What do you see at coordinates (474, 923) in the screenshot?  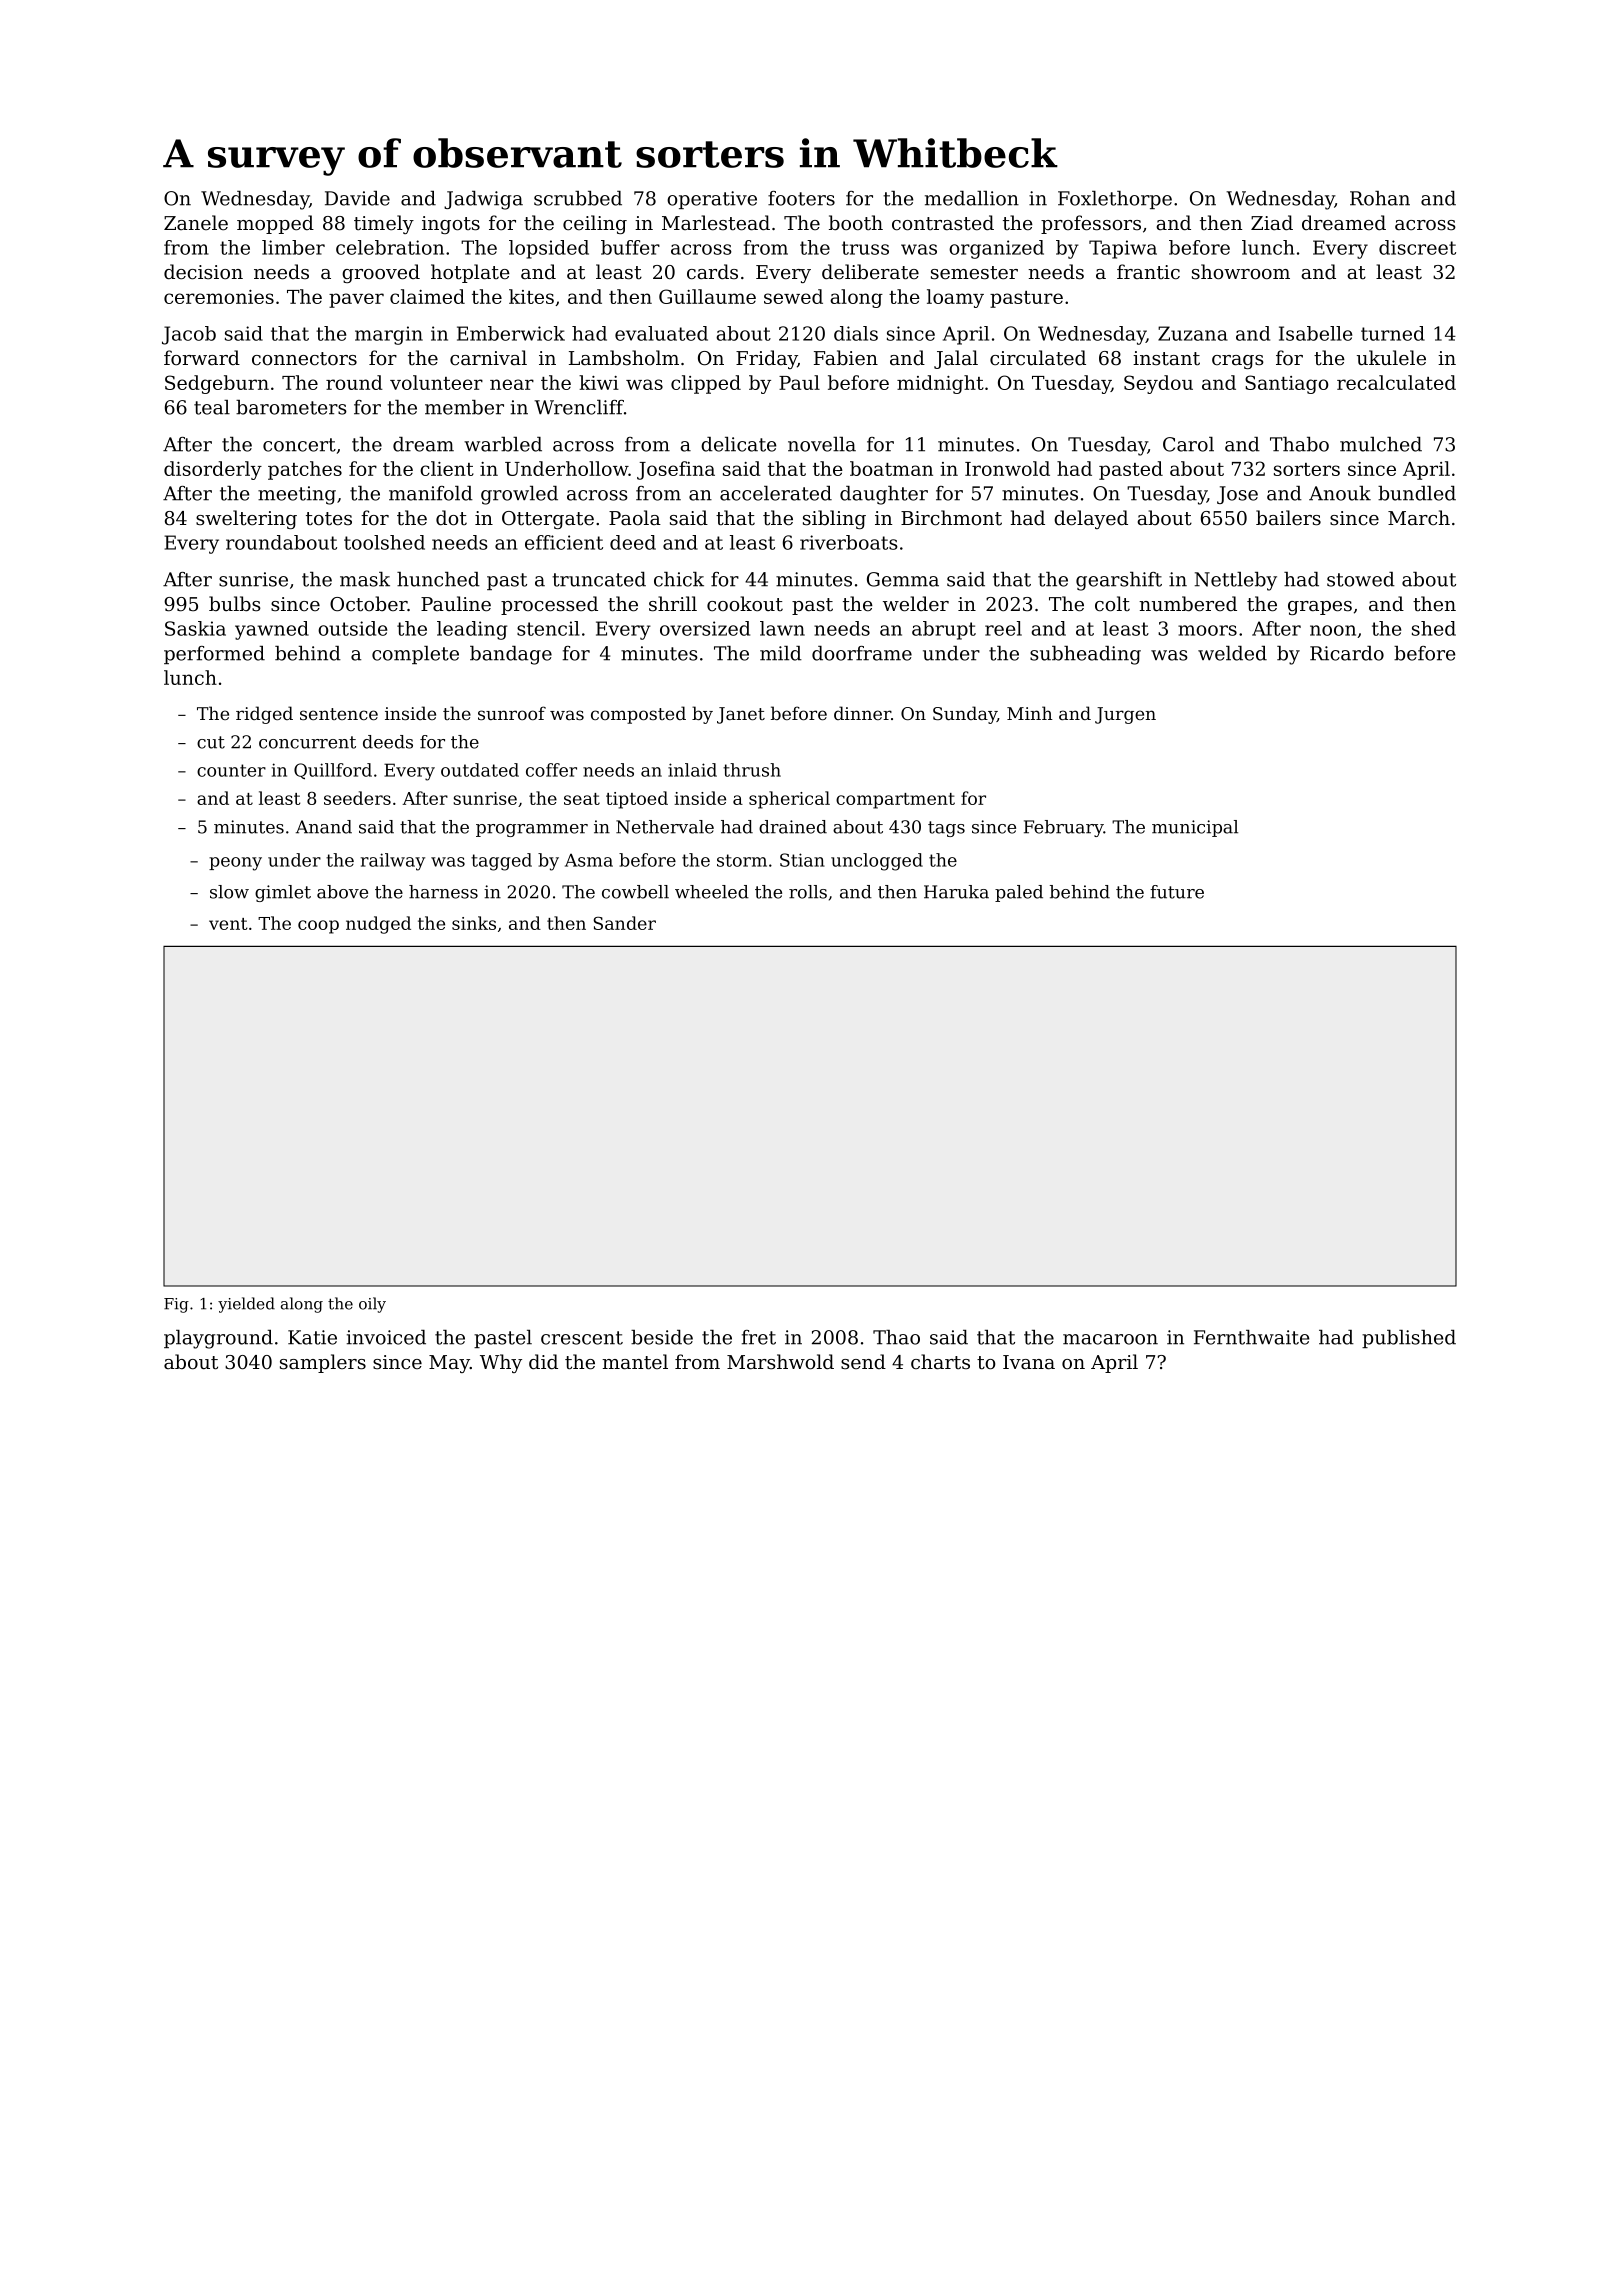 I see `sinks` at bounding box center [474, 923].
